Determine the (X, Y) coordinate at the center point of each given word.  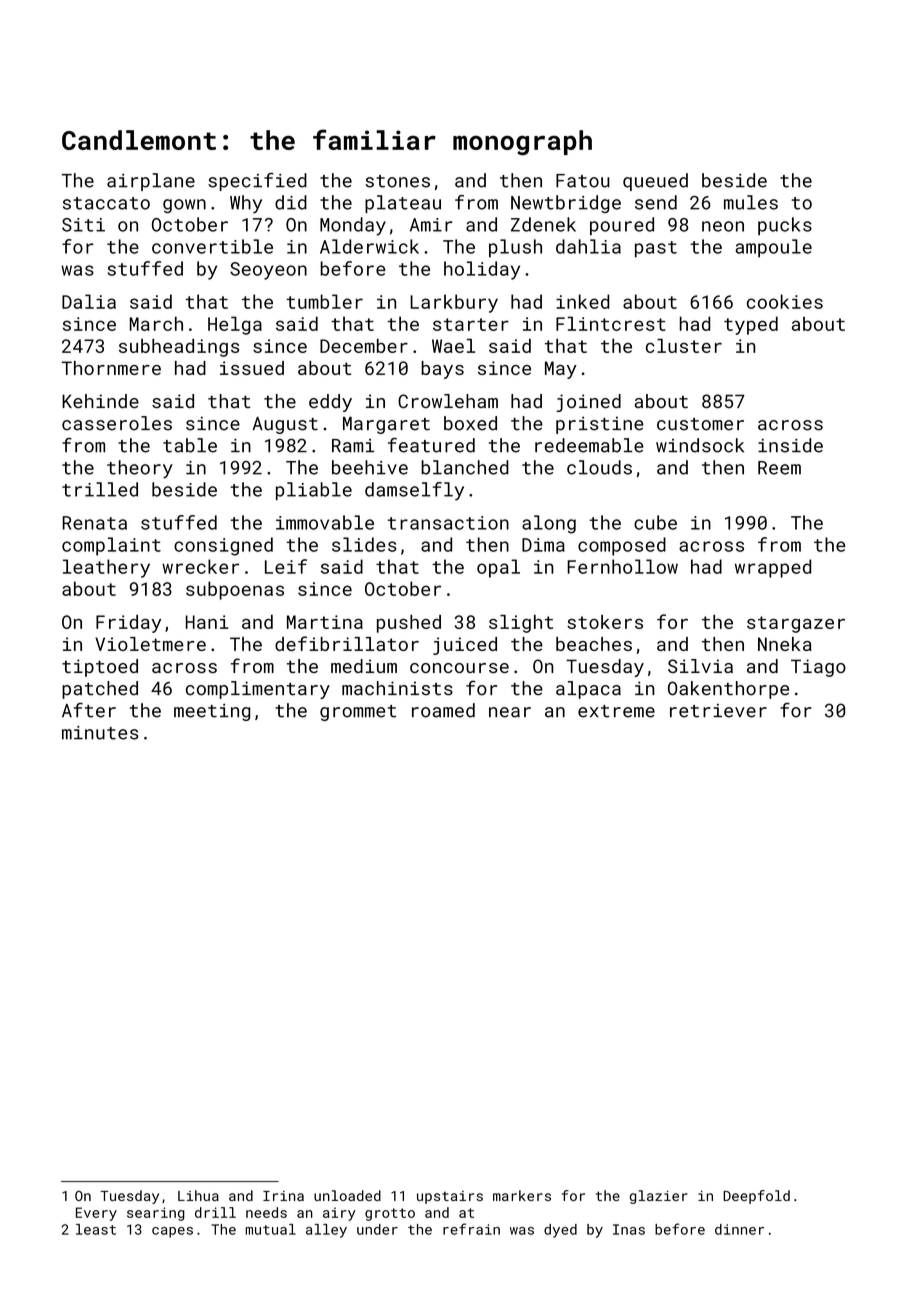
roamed (443, 710)
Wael (453, 346)
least (96, 1229)
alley (326, 1231)
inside (790, 445)
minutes (100, 733)
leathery (106, 568)
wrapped (773, 568)
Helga (235, 325)
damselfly (414, 491)
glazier (659, 1197)
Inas (629, 1229)
